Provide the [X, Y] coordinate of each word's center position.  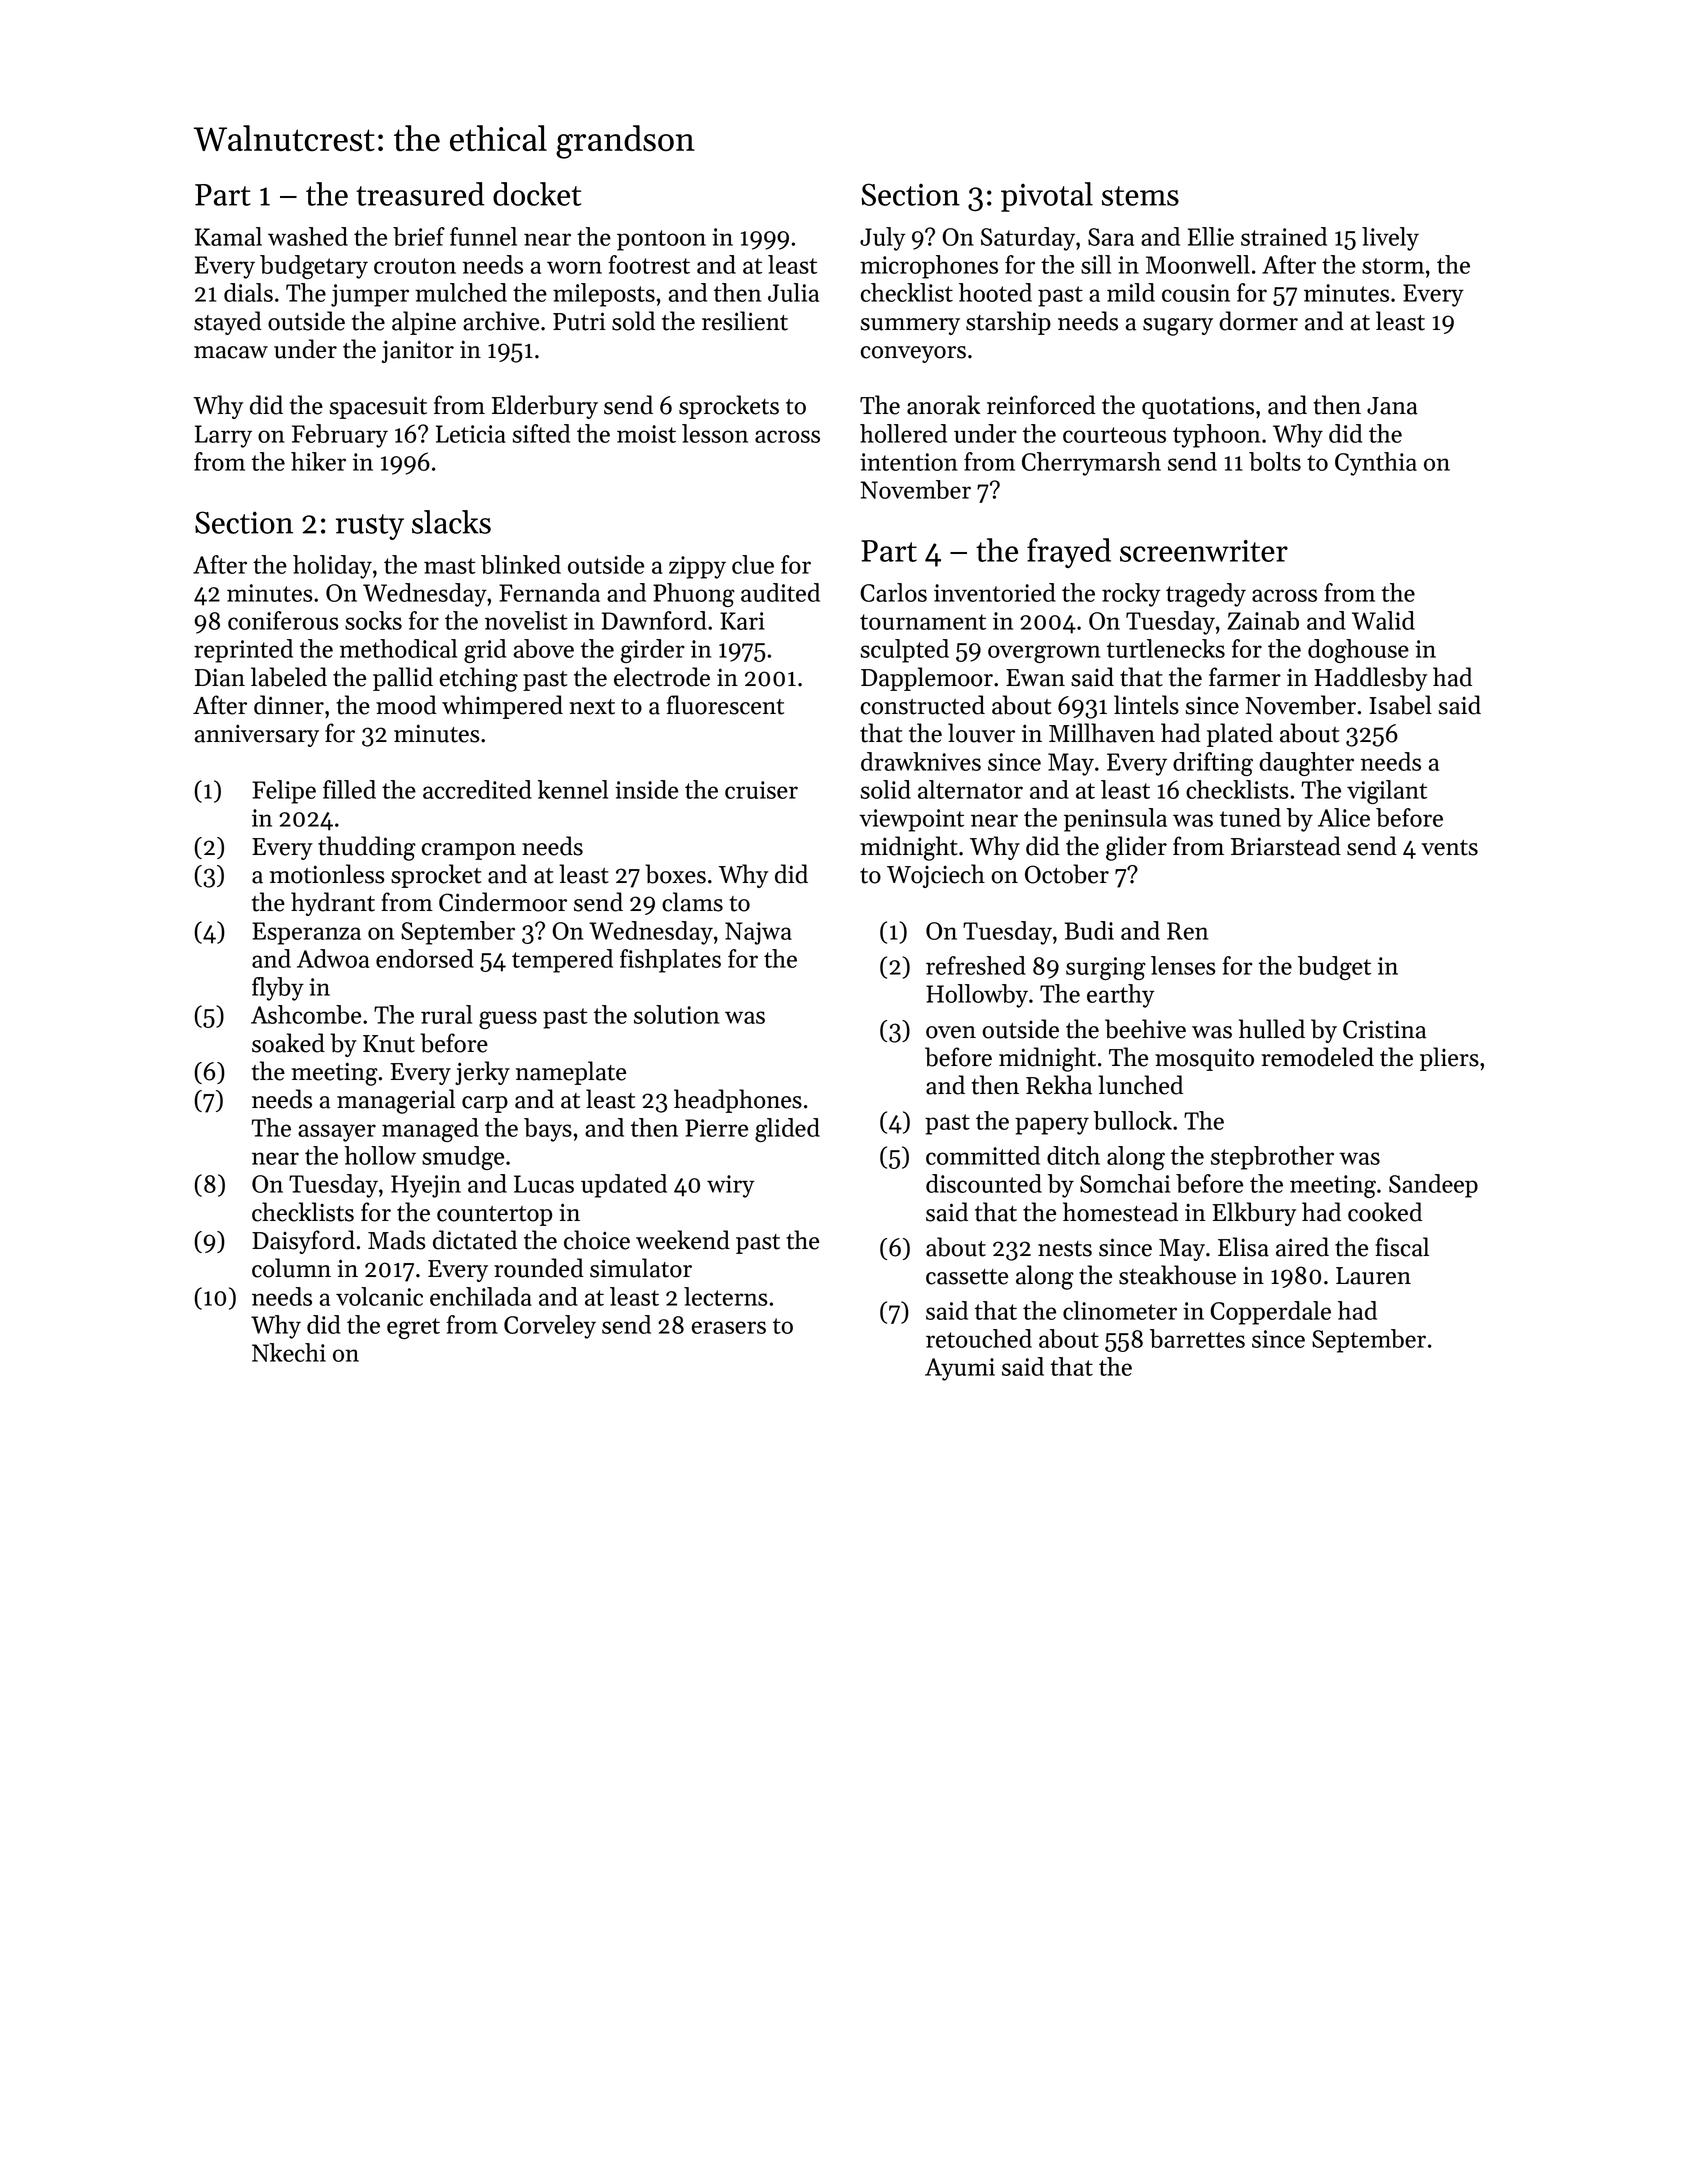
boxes [675, 874]
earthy [1120, 996]
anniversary [257, 735]
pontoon [661, 240]
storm [1393, 266]
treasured [420, 194]
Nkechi [289, 1352]
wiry [730, 1186]
